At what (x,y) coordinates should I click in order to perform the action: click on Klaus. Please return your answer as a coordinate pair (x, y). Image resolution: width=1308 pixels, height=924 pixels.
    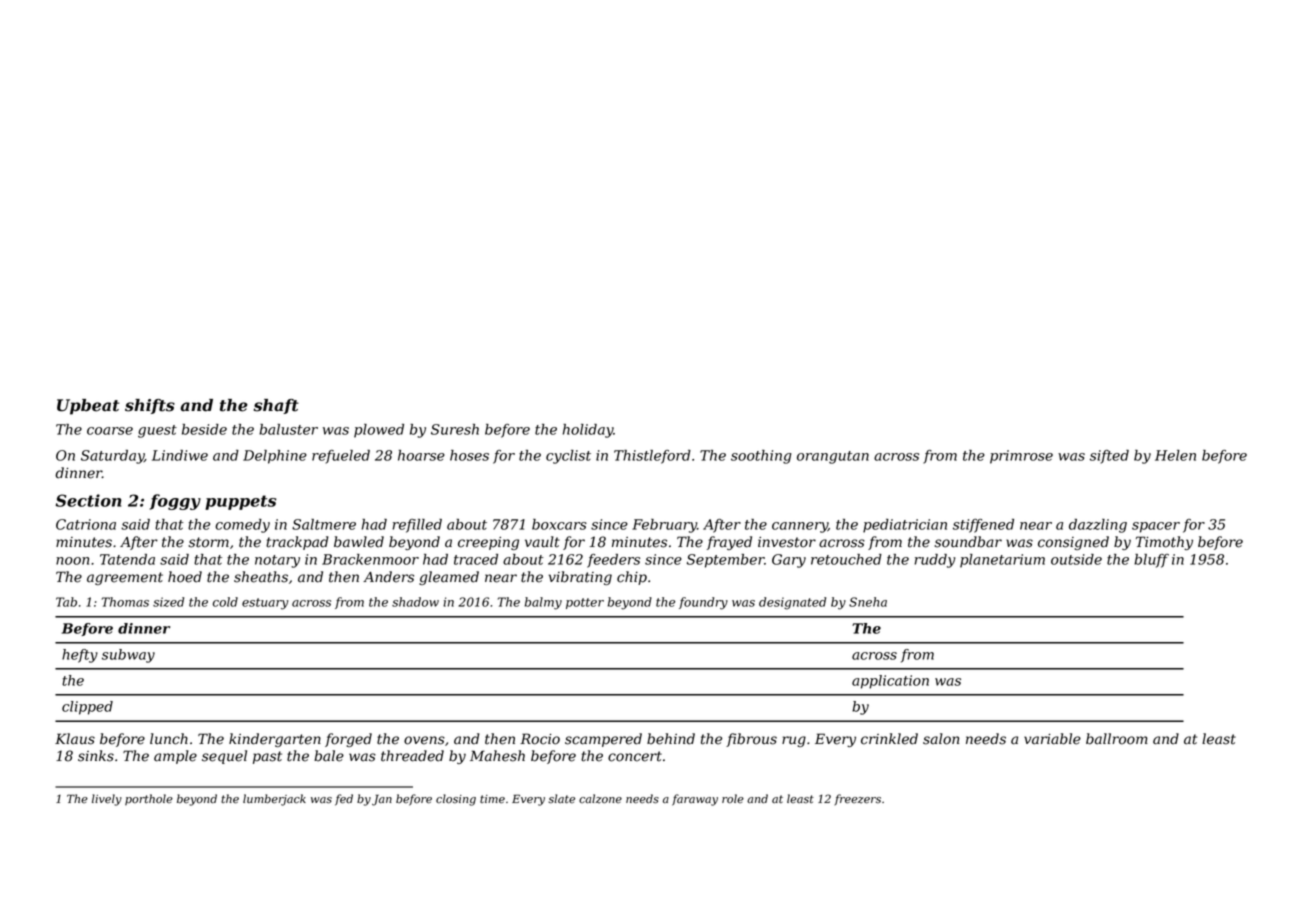
    Looking at the image, I should click on (75, 739).
